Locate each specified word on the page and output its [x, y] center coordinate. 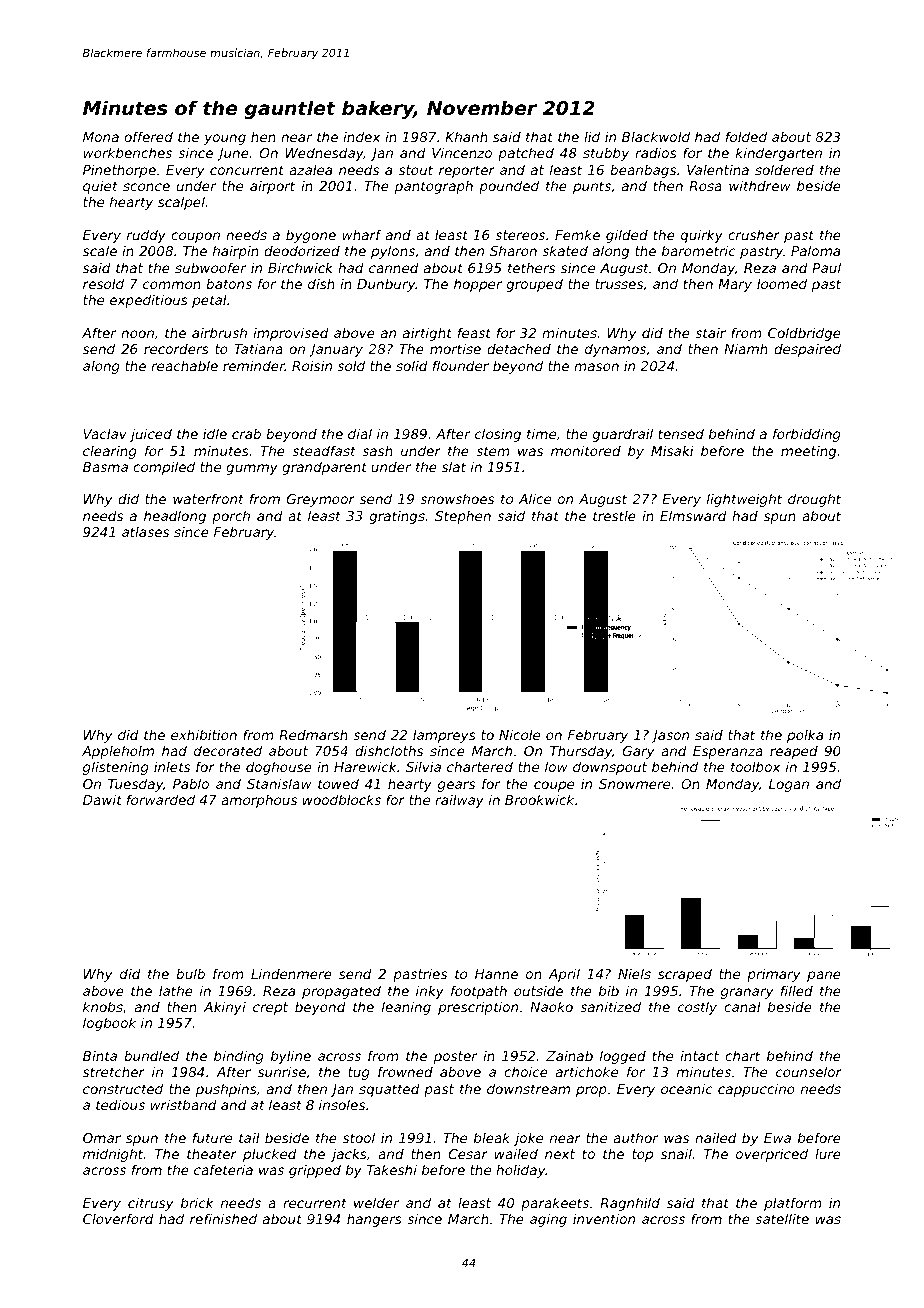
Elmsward [693, 515]
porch [231, 517]
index [361, 136]
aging [548, 1220]
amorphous [259, 801]
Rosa [705, 186]
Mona [101, 137]
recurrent [315, 1203]
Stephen [463, 517]
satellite [782, 1218]
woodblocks [342, 799]
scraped [685, 975]
